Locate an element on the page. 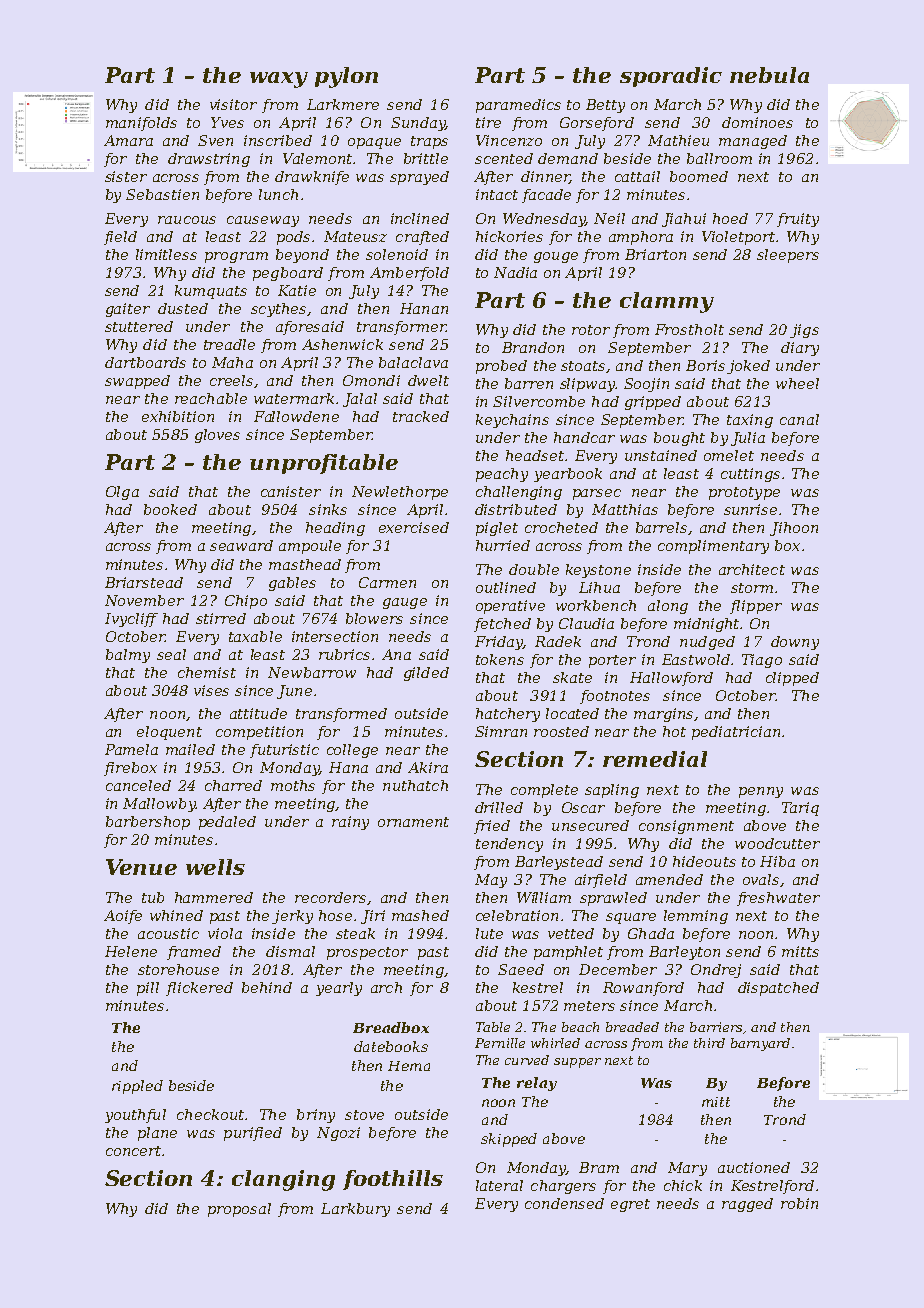 The width and height of the document is (924, 1308). Frostholt is located at coordinates (689, 329).
